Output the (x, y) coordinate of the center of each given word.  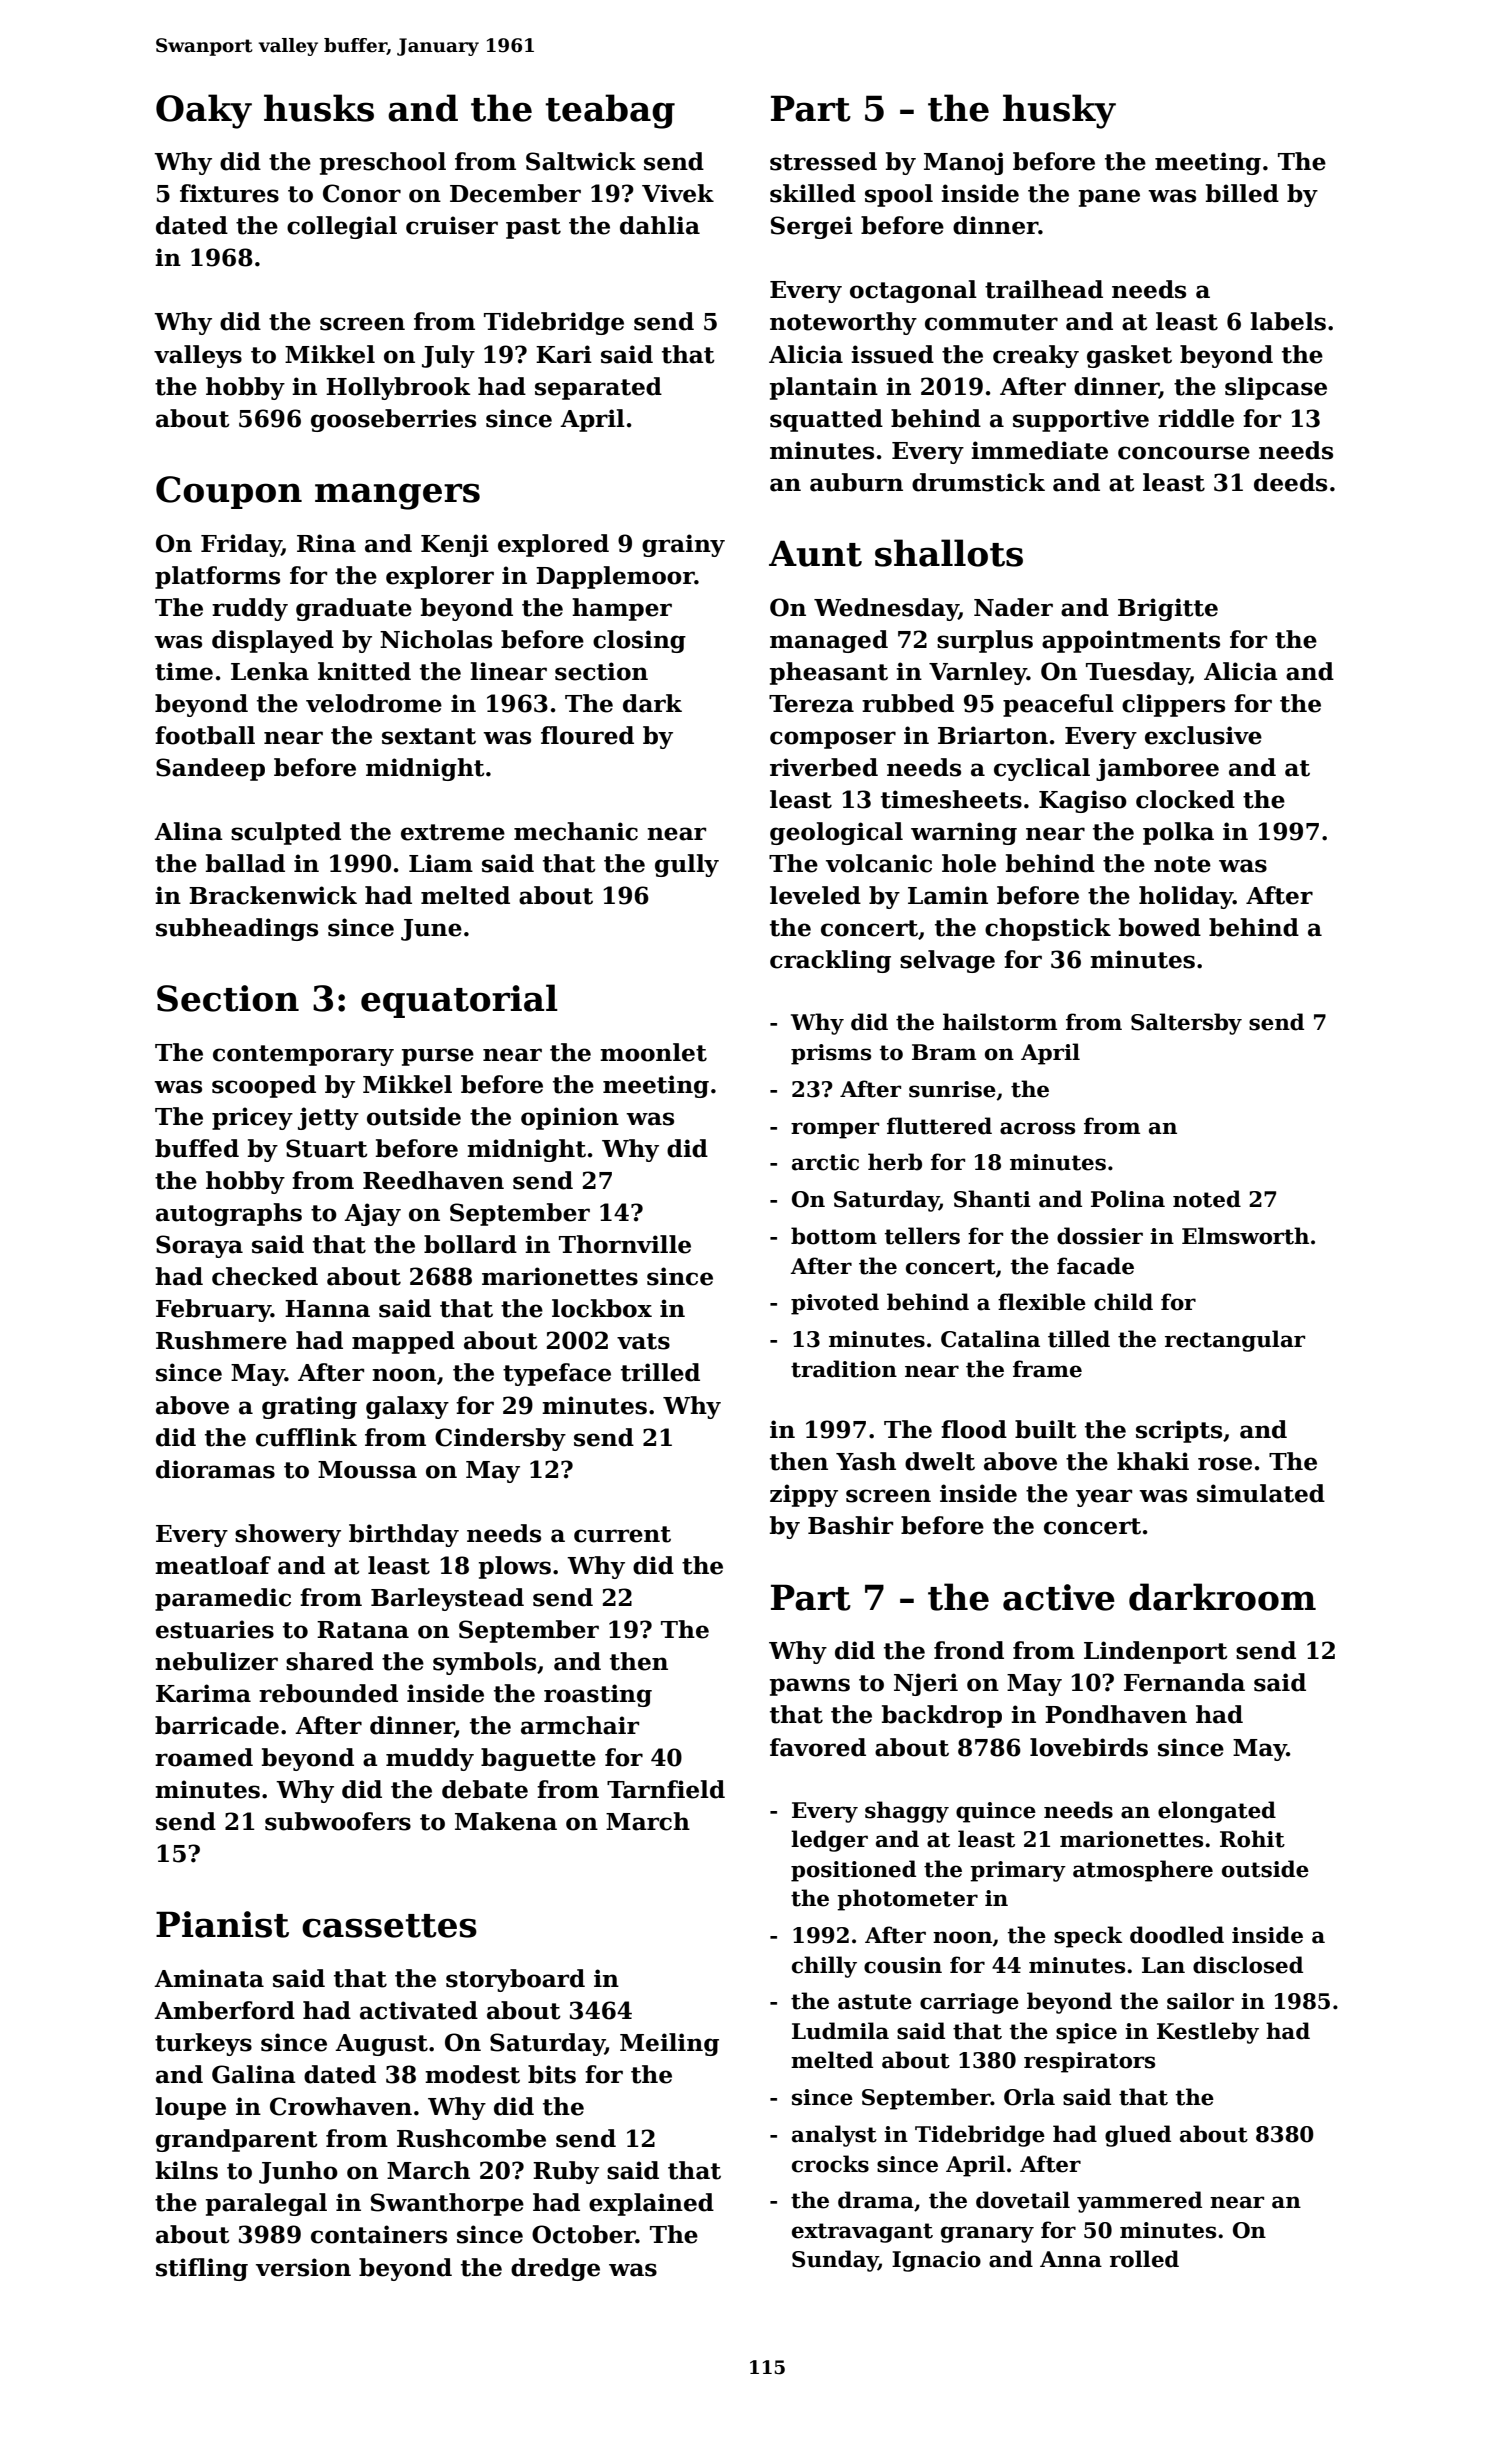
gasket (1129, 356)
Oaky (204, 111)
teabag (610, 111)
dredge (555, 2269)
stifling (202, 2269)
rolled (1144, 2259)
